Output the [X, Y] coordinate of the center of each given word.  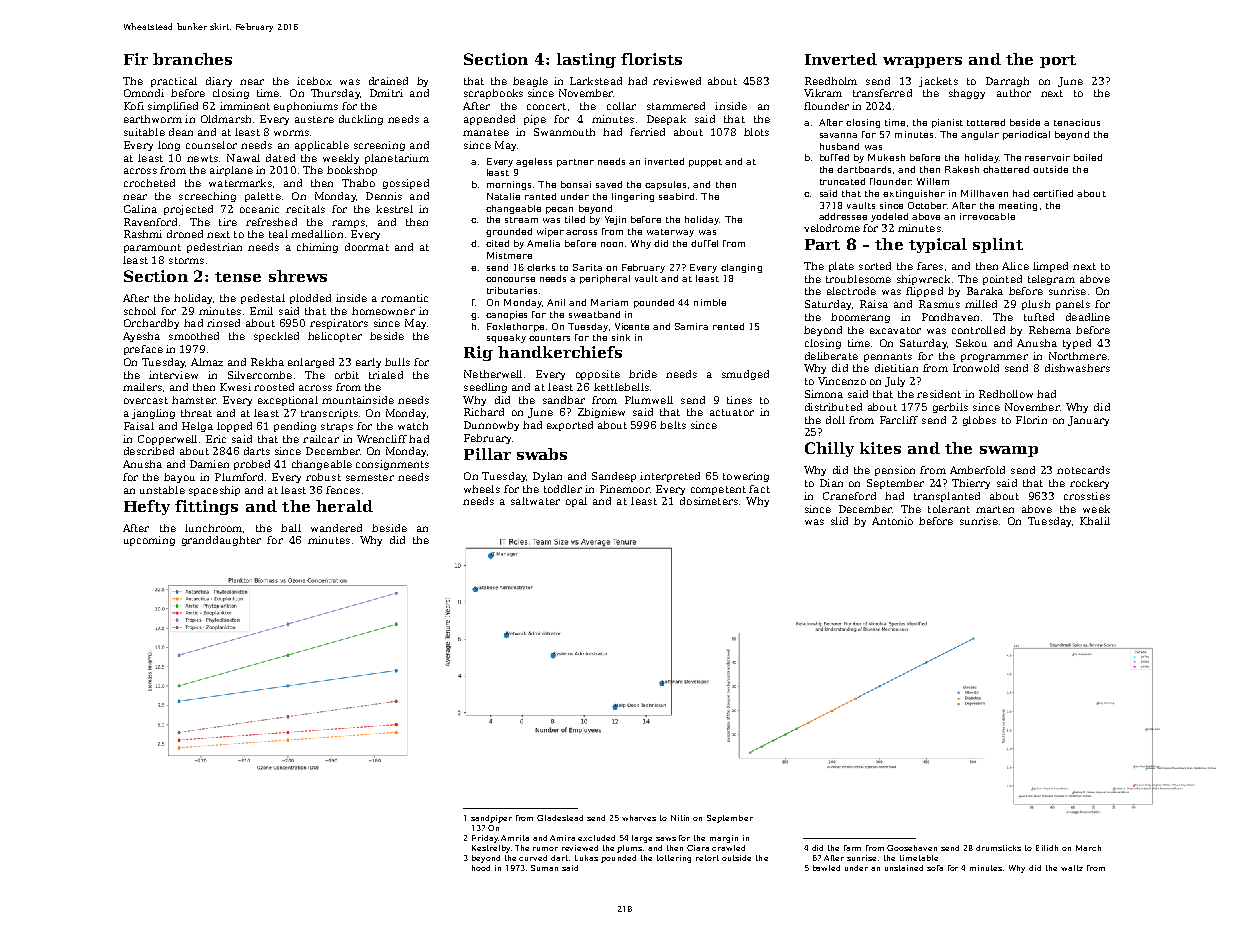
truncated [842, 181]
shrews [298, 276]
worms [291, 133]
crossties [1087, 496]
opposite [598, 375]
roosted [274, 387]
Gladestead [560, 818]
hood [481, 868]
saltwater [535, 501]
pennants [888, 357]
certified [1053, 193]
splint [998, 245]
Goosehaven [912, 848]
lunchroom [213, 528]
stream [521, 220]
